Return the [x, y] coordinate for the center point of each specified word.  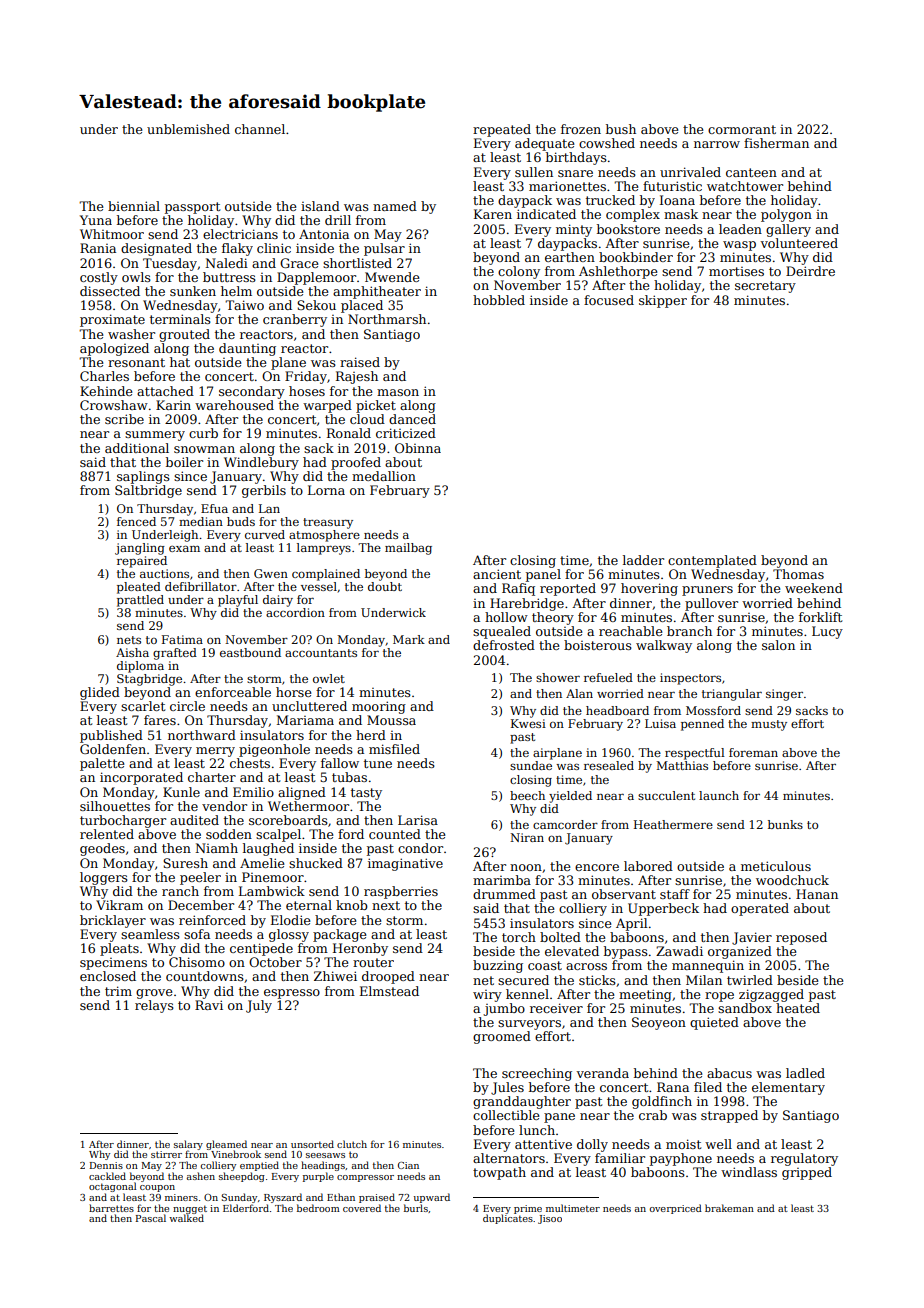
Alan [579, 693]
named [395, 206]
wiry [487, 996]
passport [192, 208]
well [718, 1144]
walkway [664, 646]
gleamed [226, 1145]
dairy [278, 601]
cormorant [742, 129]
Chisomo [197, 962]
